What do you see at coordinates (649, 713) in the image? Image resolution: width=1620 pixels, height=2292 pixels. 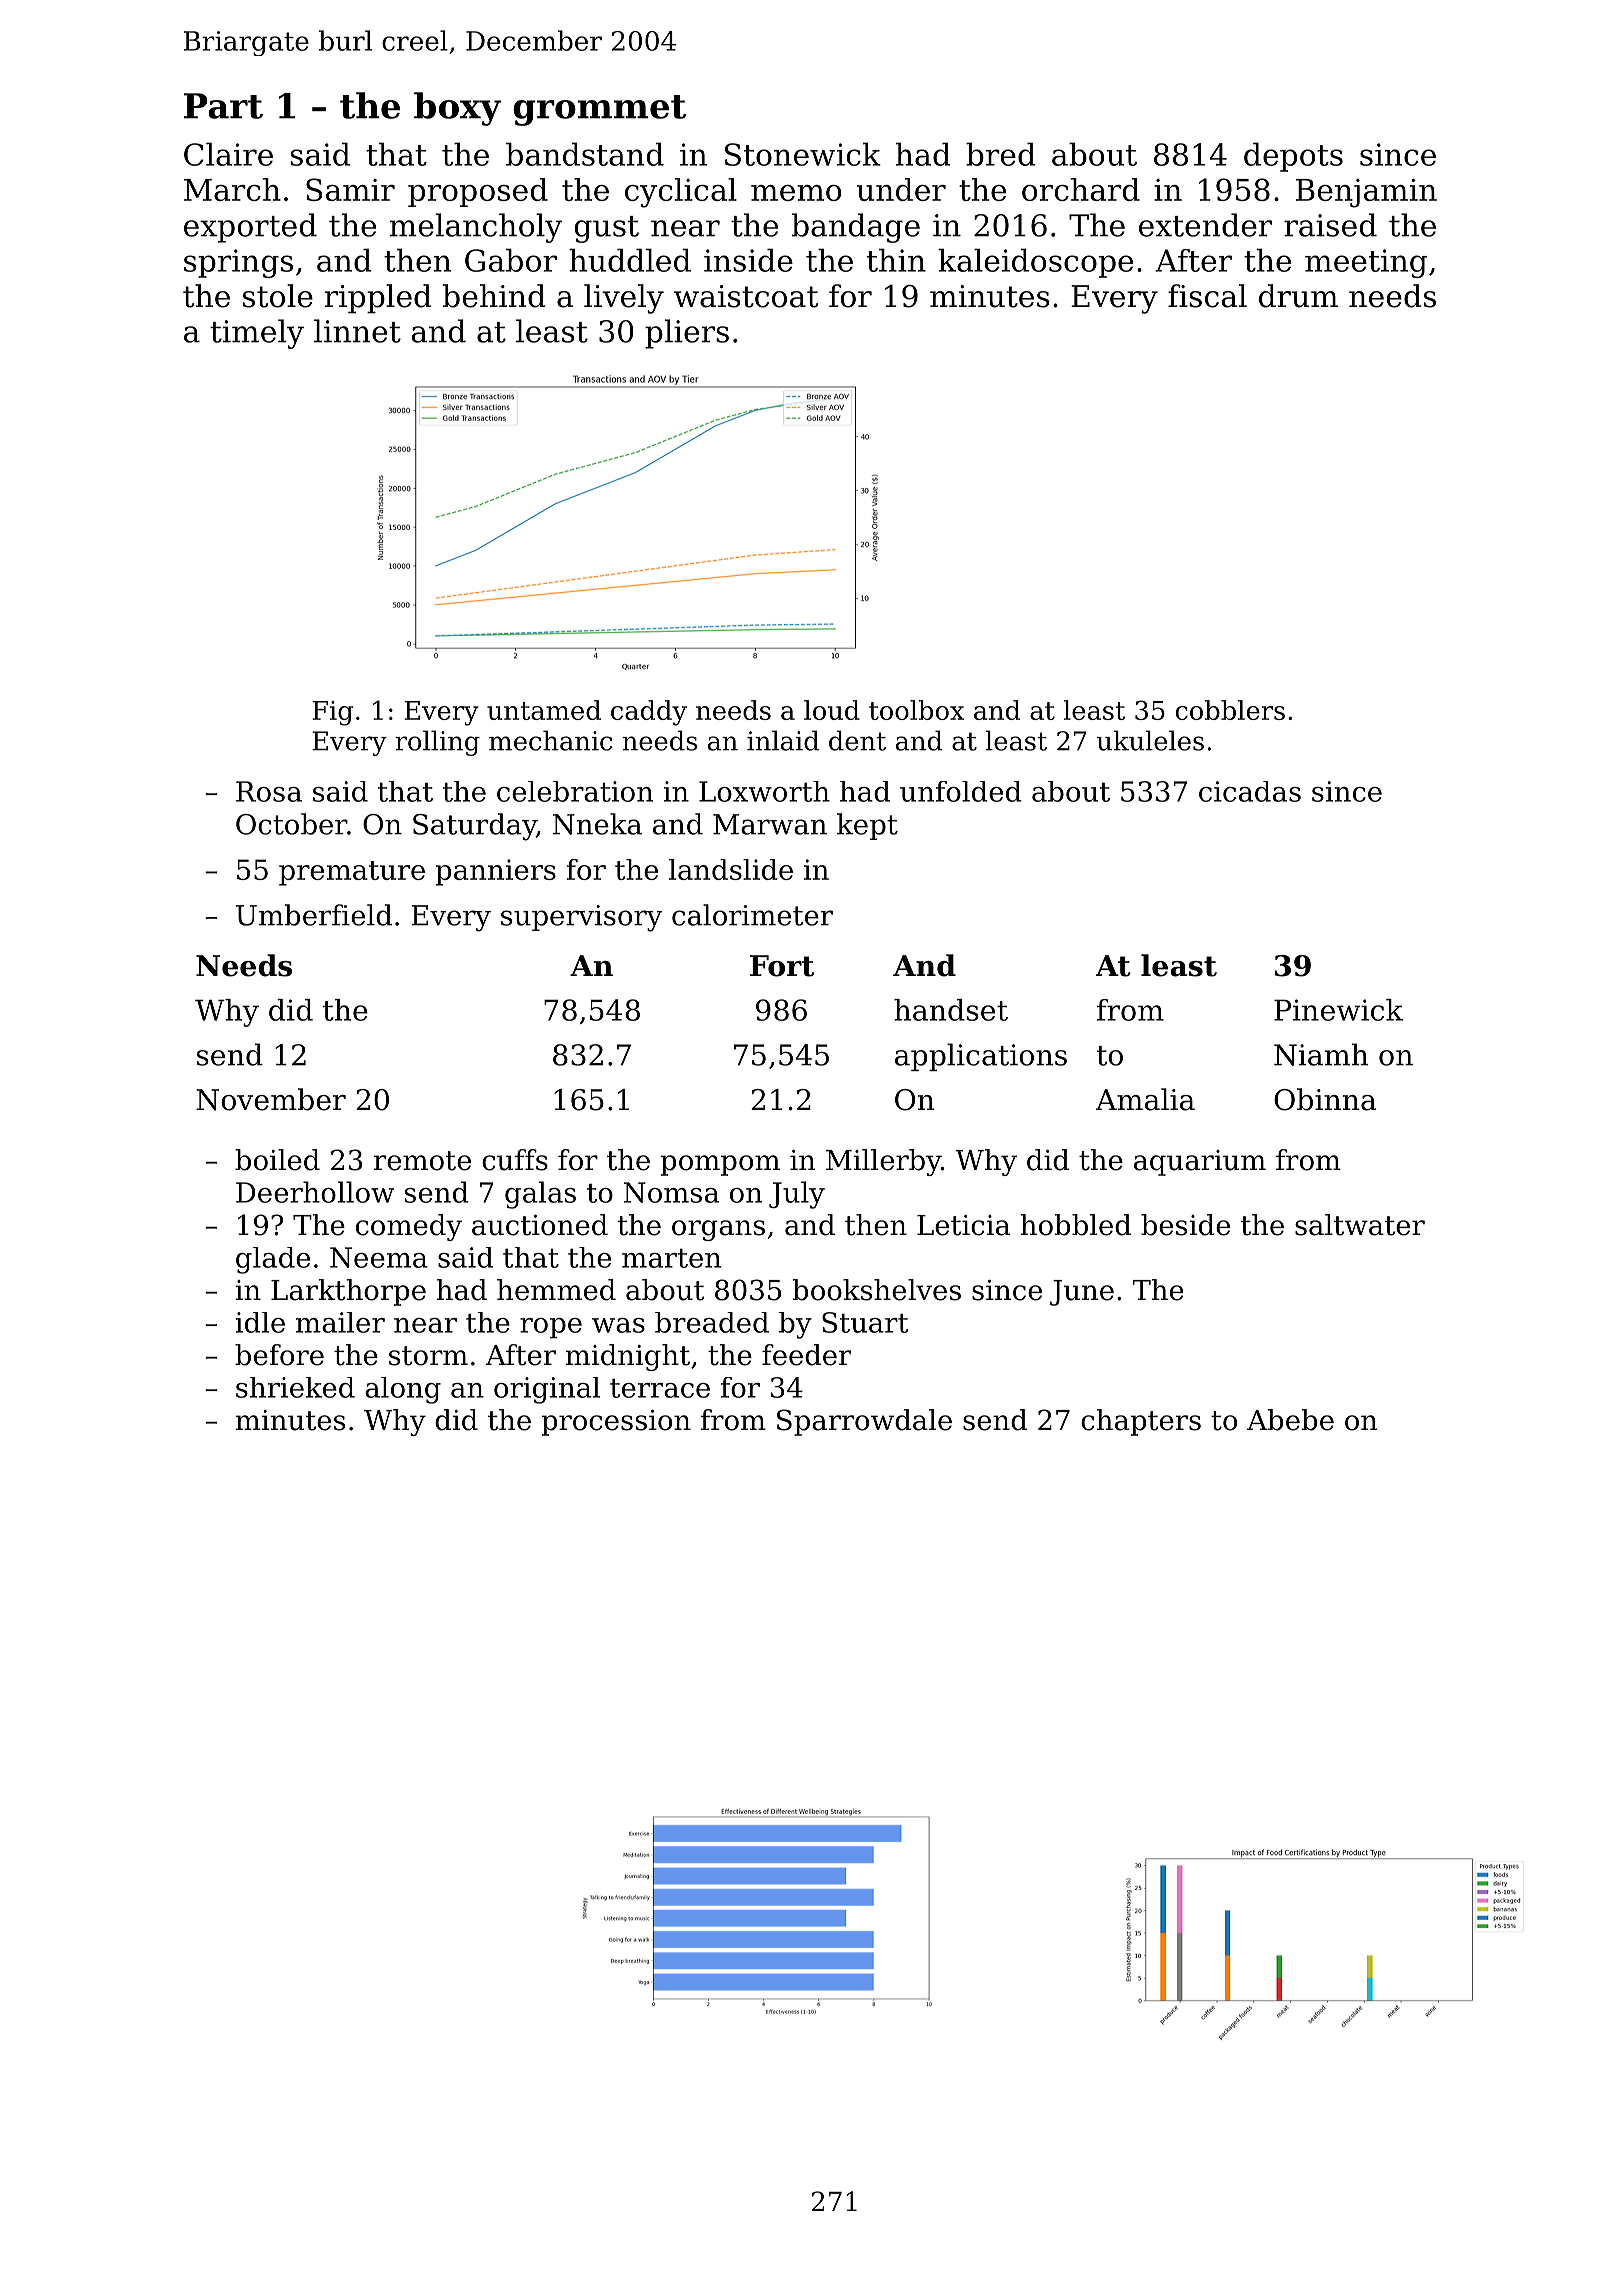 I see `caddy` at bounding box center [649, 713].
